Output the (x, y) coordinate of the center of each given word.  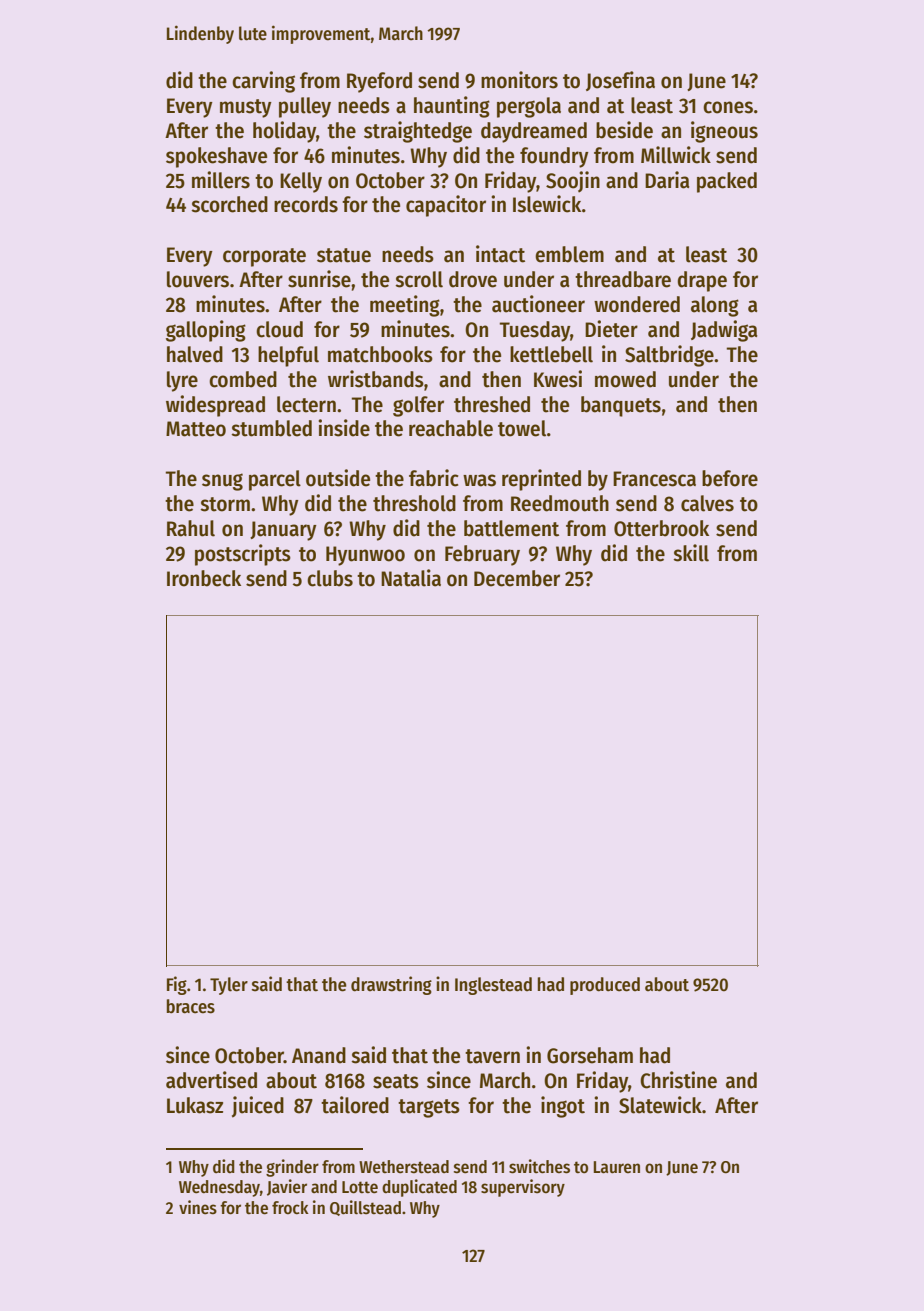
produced (605, 986)
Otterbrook (661, 528)
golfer (418, 406)
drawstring (391, 985)
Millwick (676, 155)
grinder (292, 1168)
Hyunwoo (365, 556)
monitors (519, 80)
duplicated (419, 1188)
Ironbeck (204, 578)
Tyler (229, 986)
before (730, 478)
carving (263, 82)
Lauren (617, 1167)
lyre (182, 381)
